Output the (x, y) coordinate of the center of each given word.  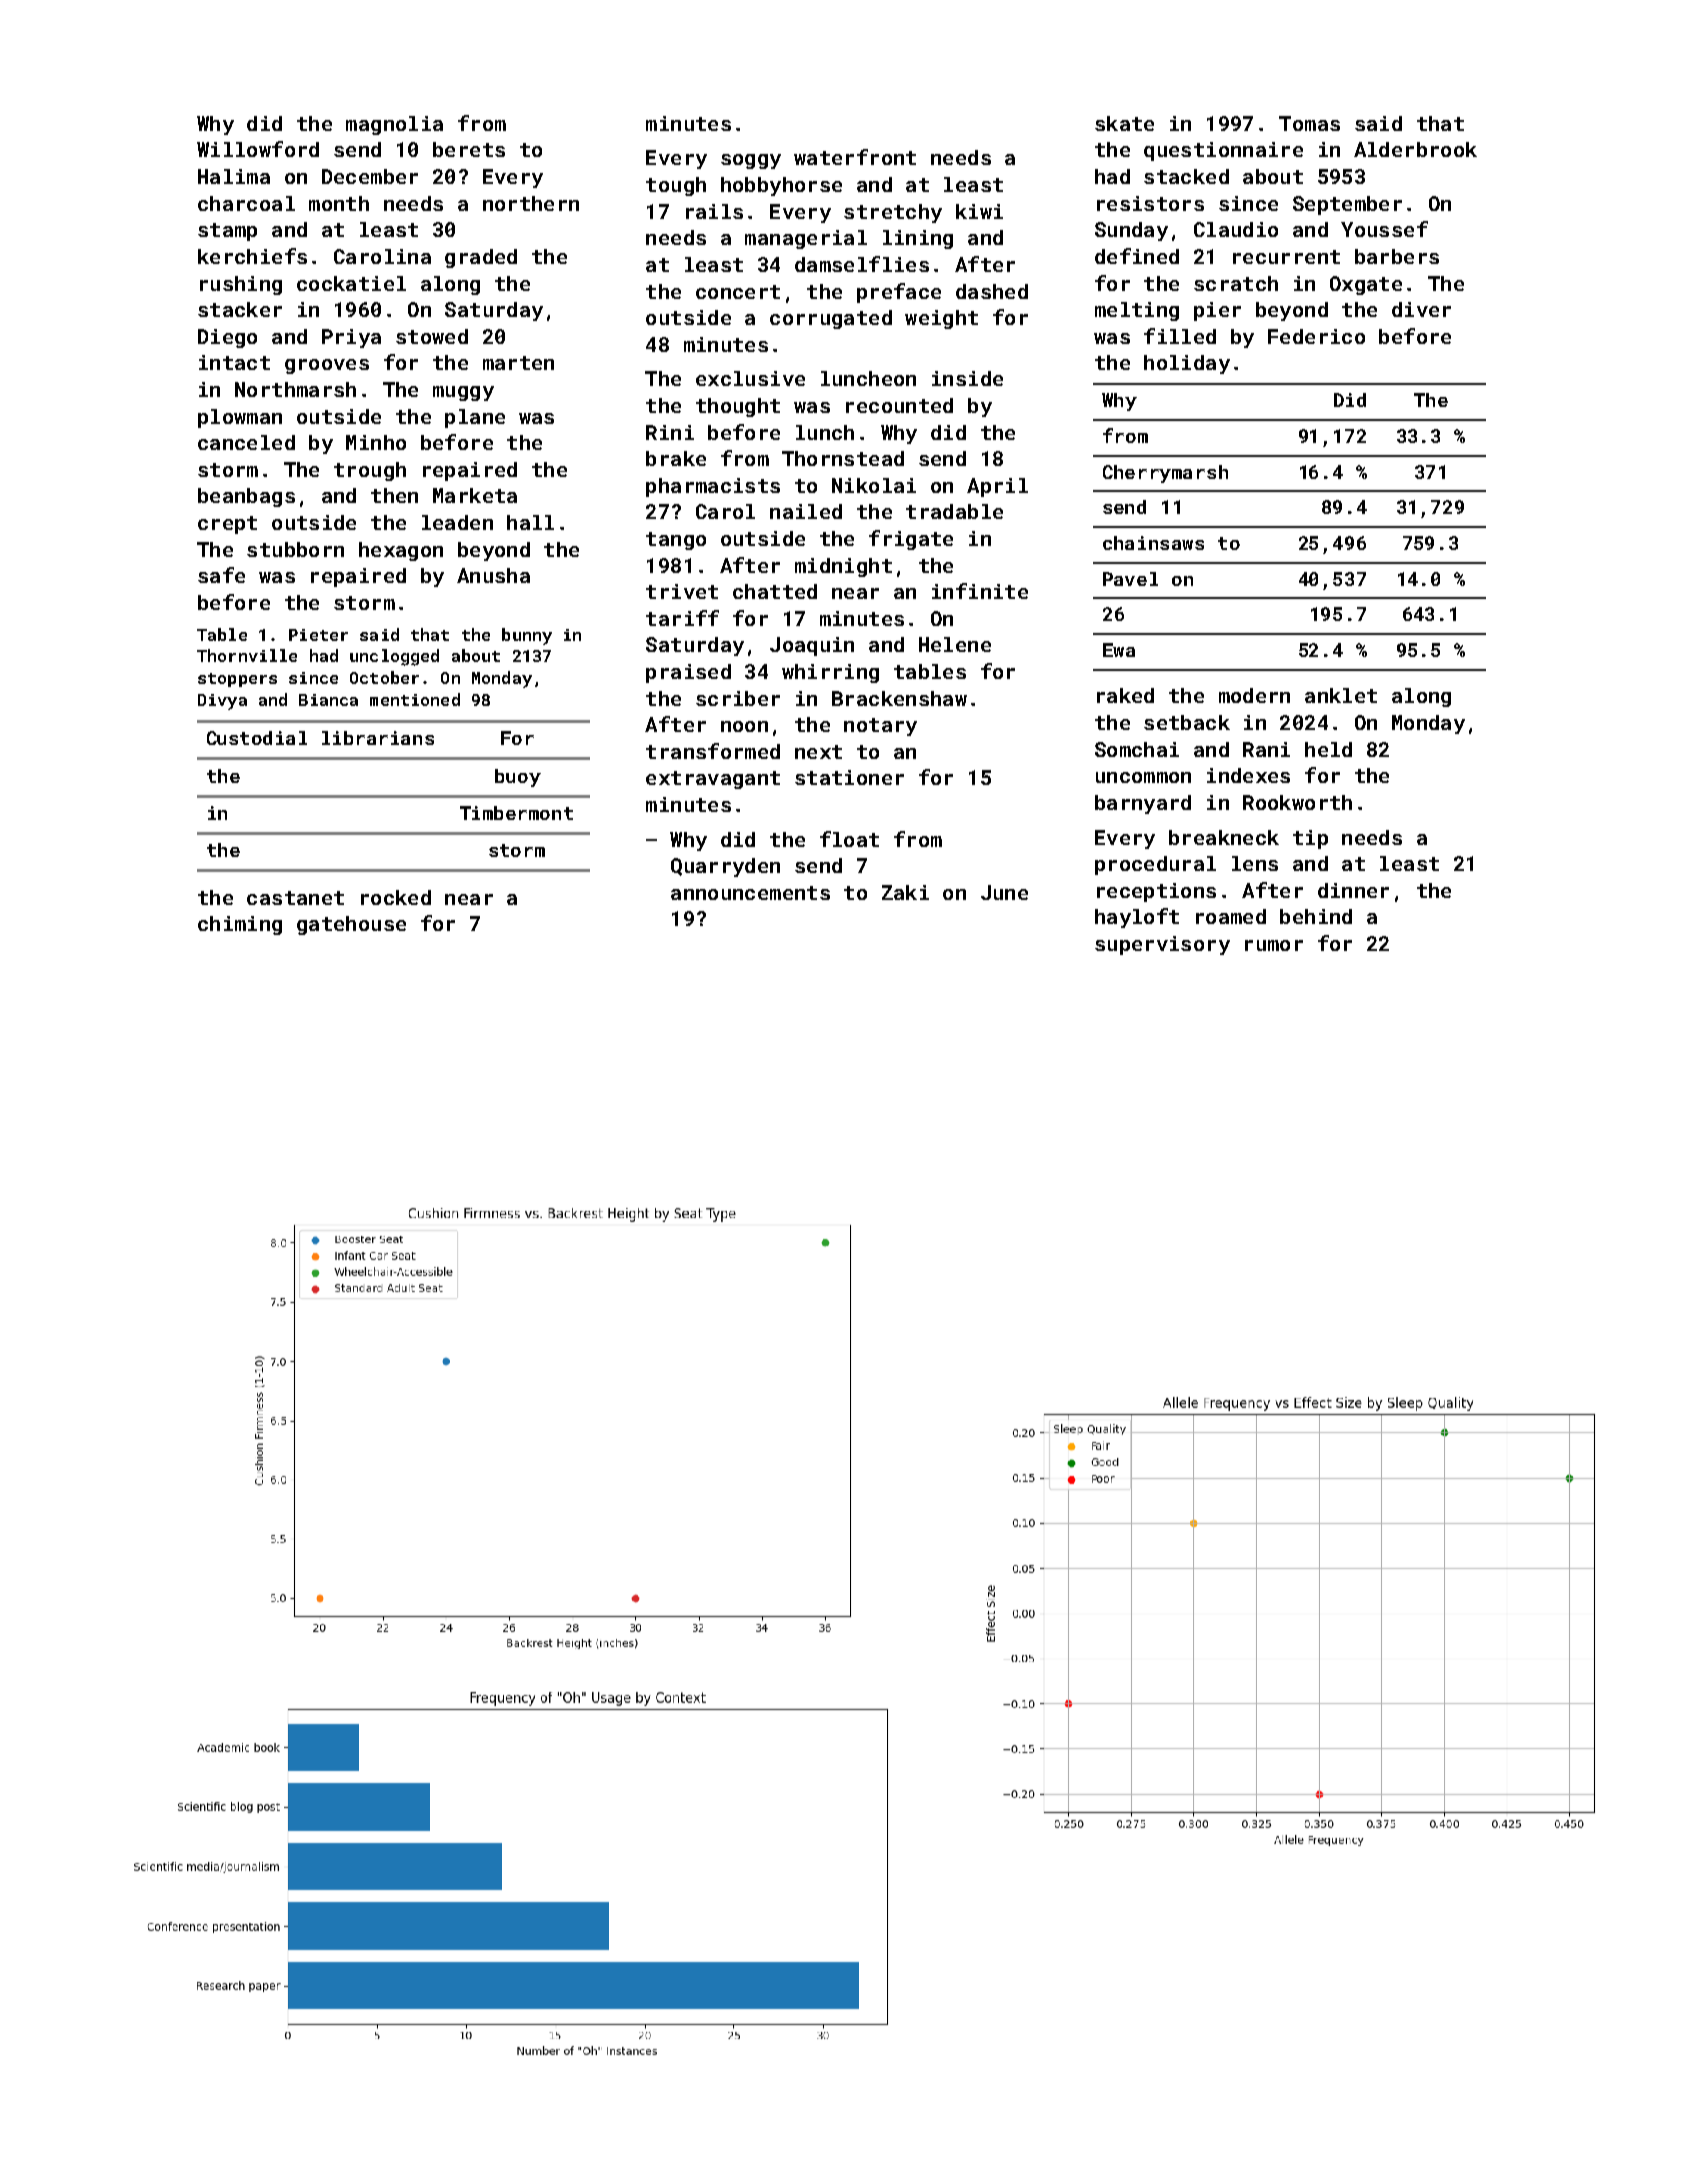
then (394, 495)
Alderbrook (1415, 149)
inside (967, 378)
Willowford (258, 149)
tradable (954, 511)
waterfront (855, 157)
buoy (518, 778)
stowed (432, 336)
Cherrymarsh (1165, 474)
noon (744, 726)
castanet (295, 898)
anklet (1341, 695)
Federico (1316, 336)
